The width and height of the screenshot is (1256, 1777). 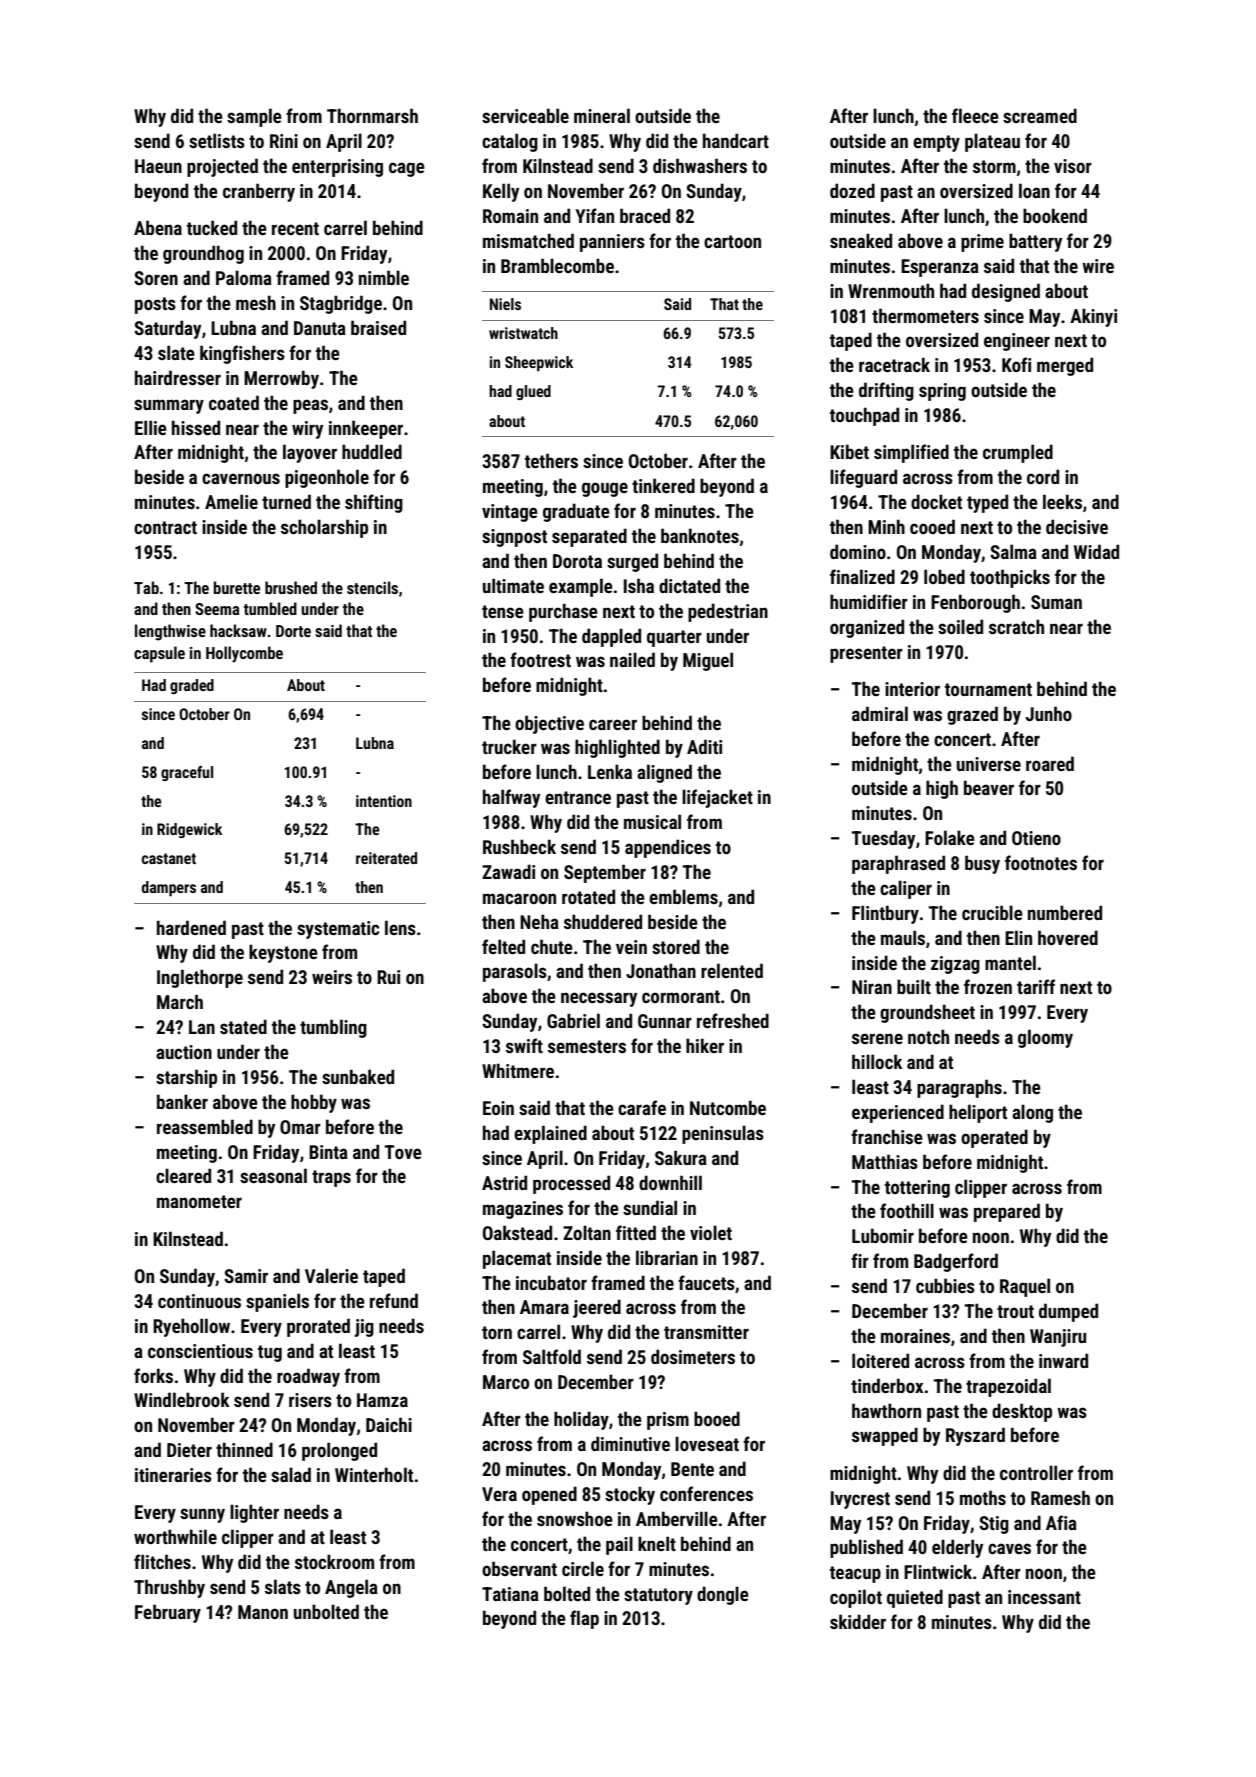 I want to click on Thornmarsh, so click(x=372, y=115).
